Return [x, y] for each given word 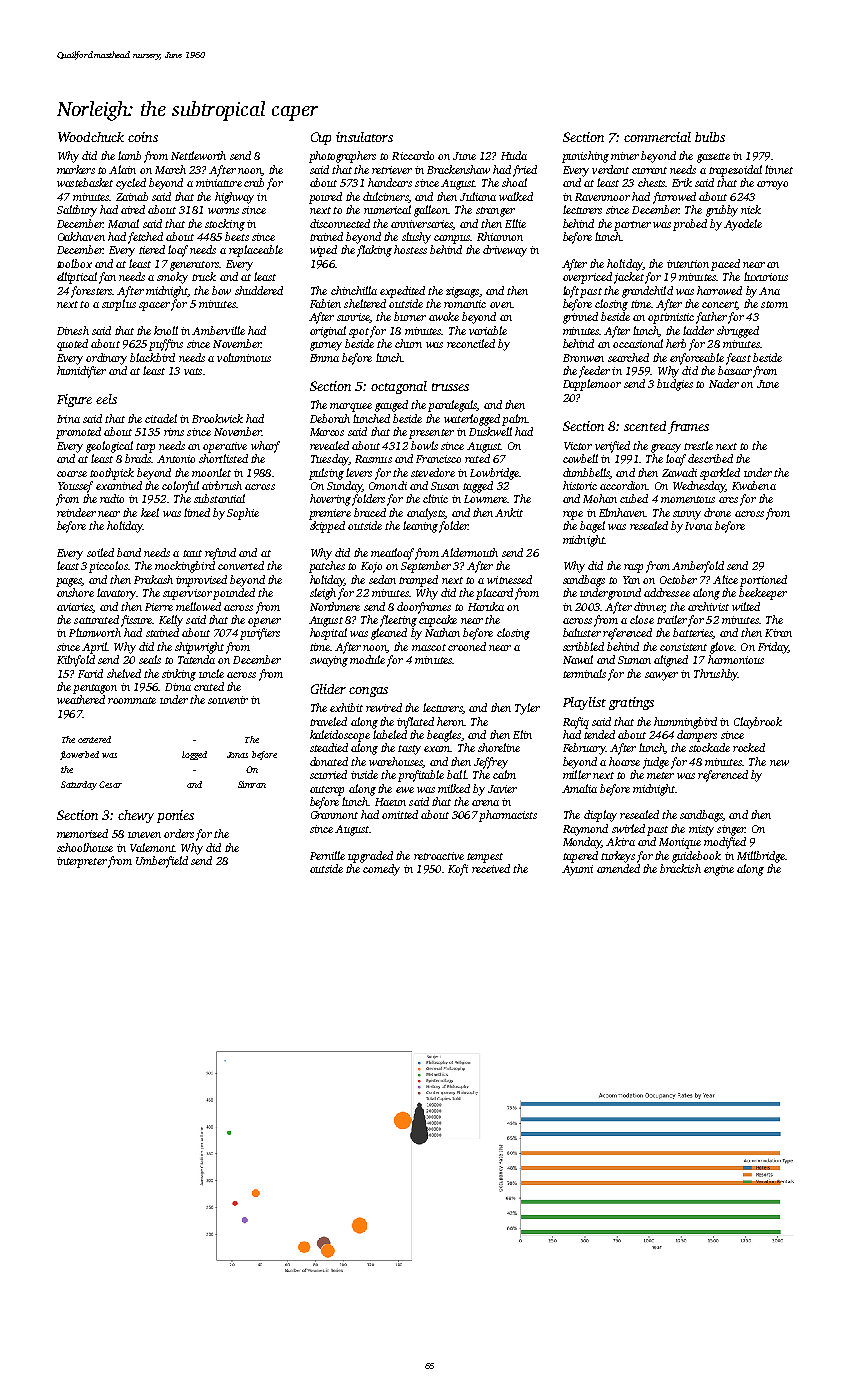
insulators [364, 137]
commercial [657, 137]
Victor [578, 446]
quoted [72, 345]
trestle [698, 445]
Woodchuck [91, 137]
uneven [144, 835]
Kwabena [754, 485]
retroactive [439, 856]
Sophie [243, 514]
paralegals [452, 406]
